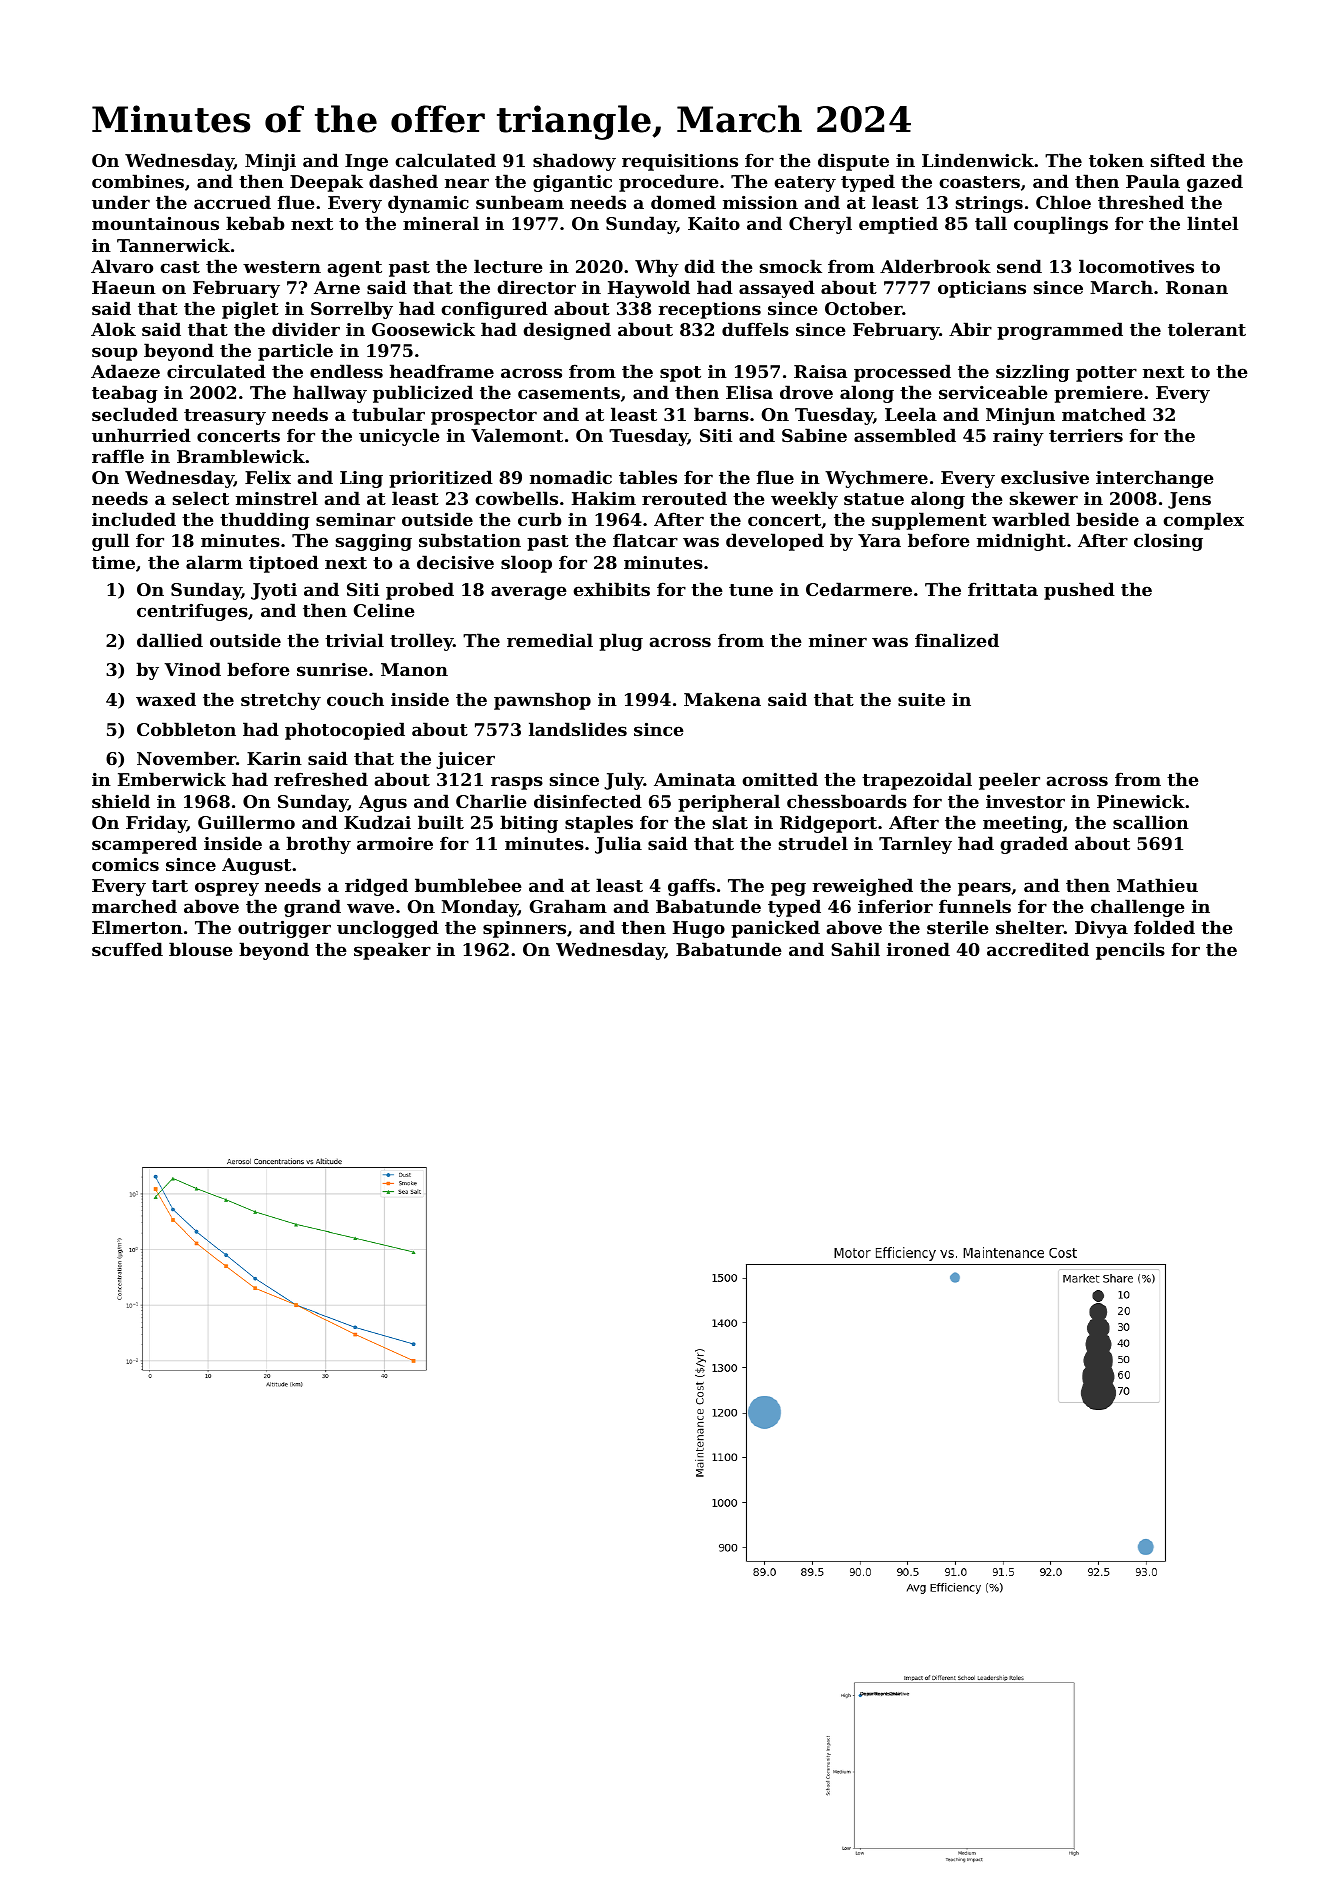  I want to click on receptions, so click(710, 310).
